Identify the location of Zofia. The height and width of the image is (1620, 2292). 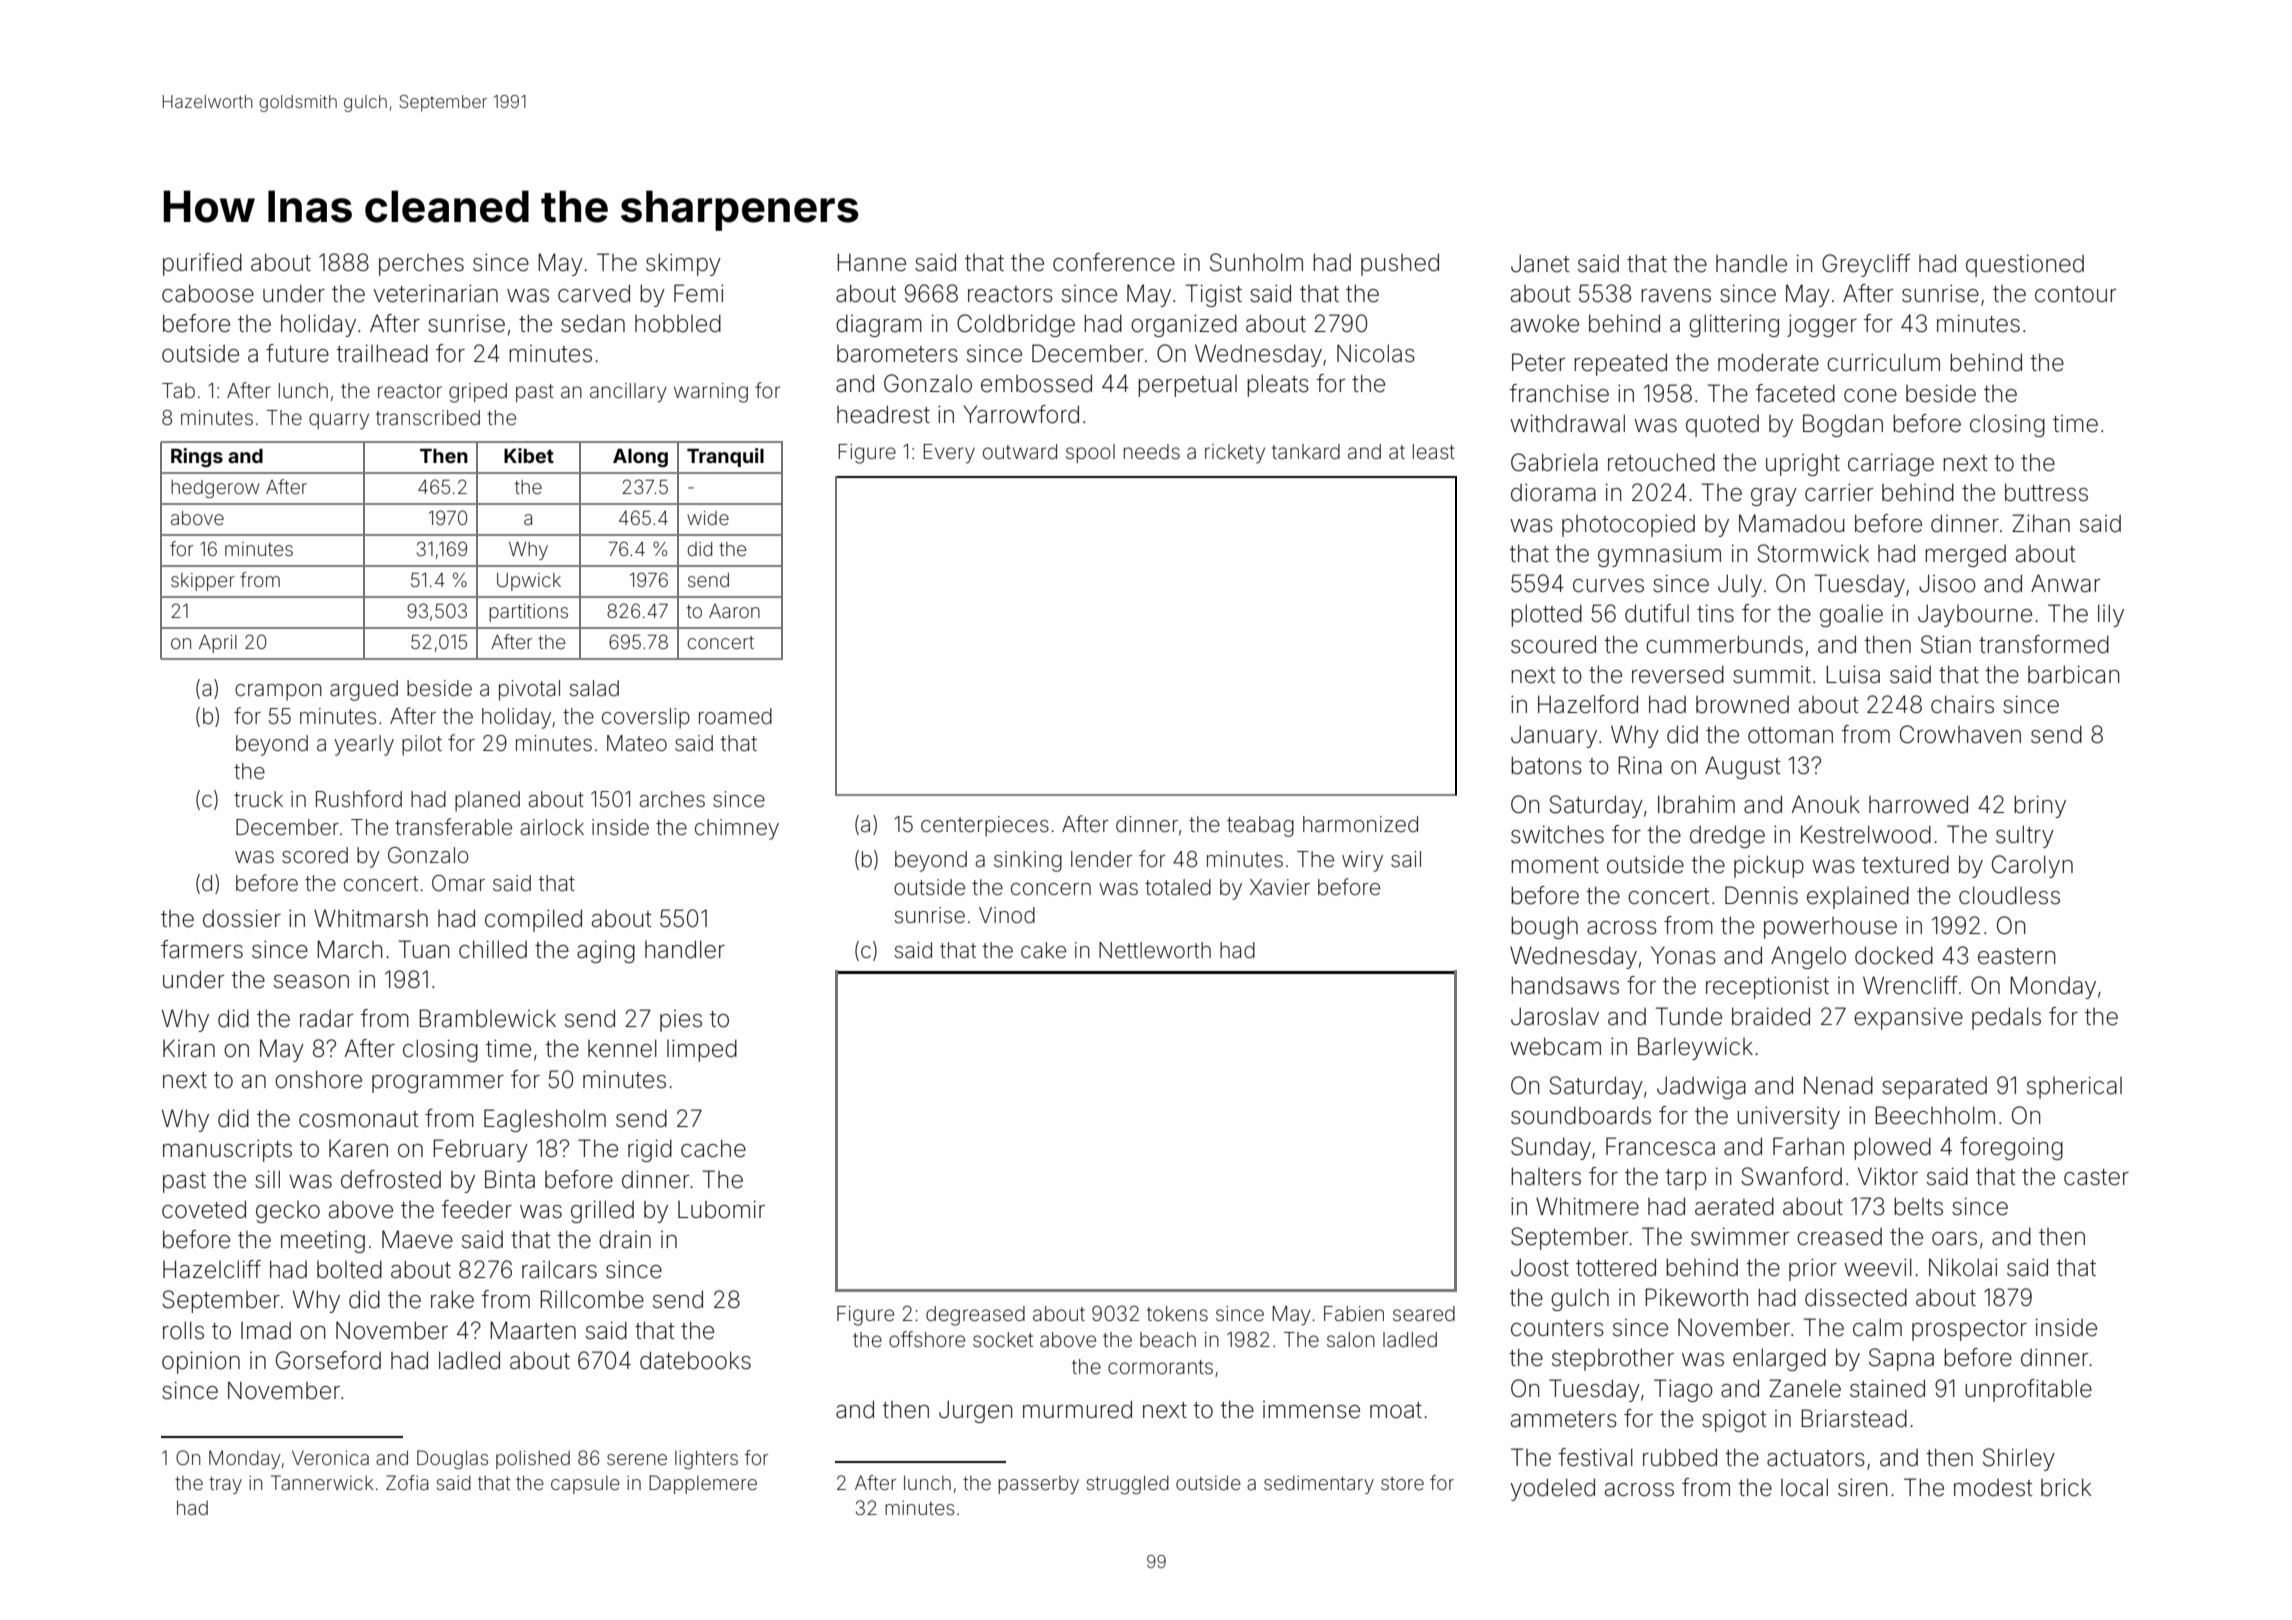
(407, 1482).
